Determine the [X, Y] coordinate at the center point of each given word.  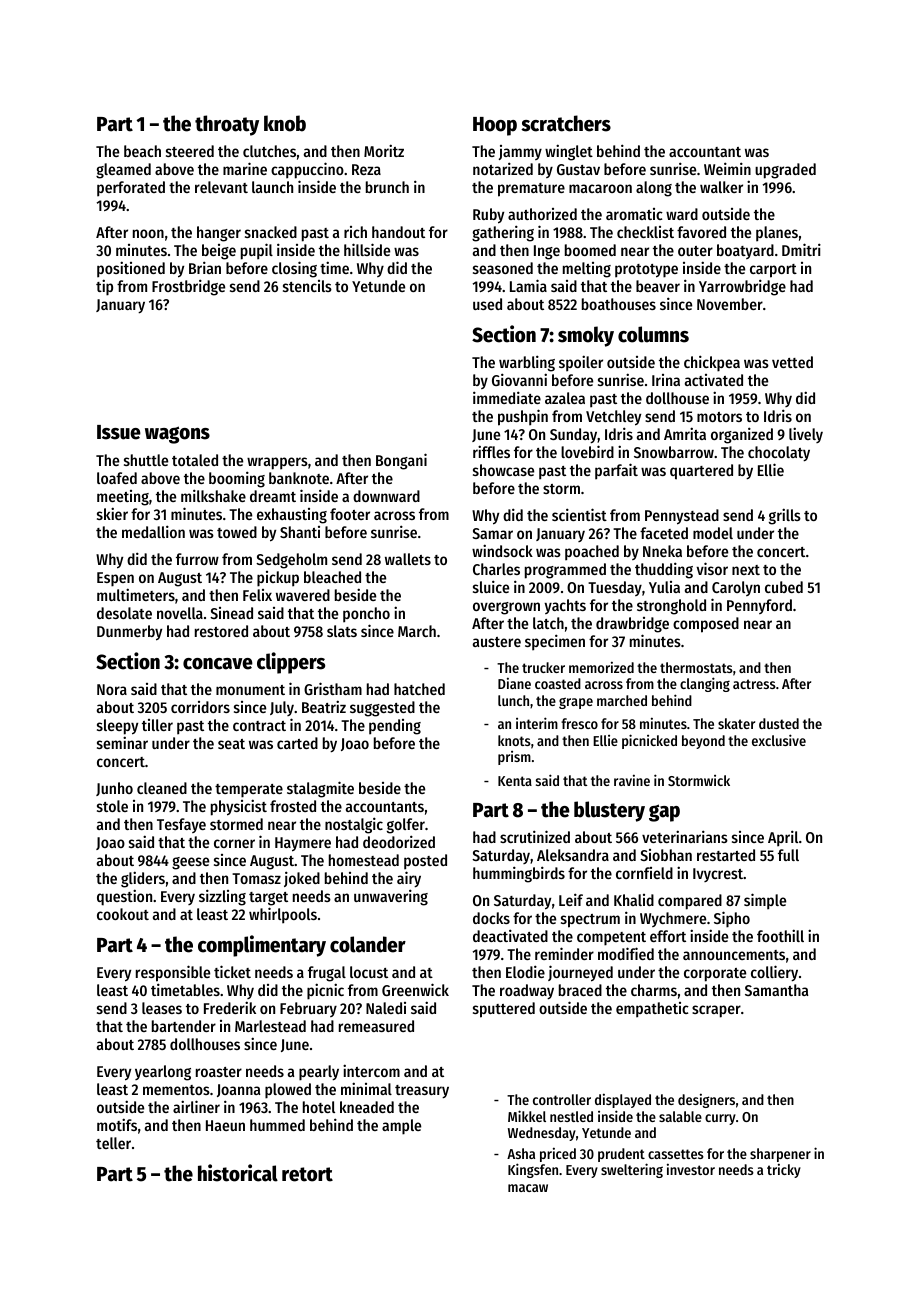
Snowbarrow [674, 452]
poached [592, 552]
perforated [131, 188]
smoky [586, 336]
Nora [112, 689]
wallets [408, 559]
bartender [184, 1026]
